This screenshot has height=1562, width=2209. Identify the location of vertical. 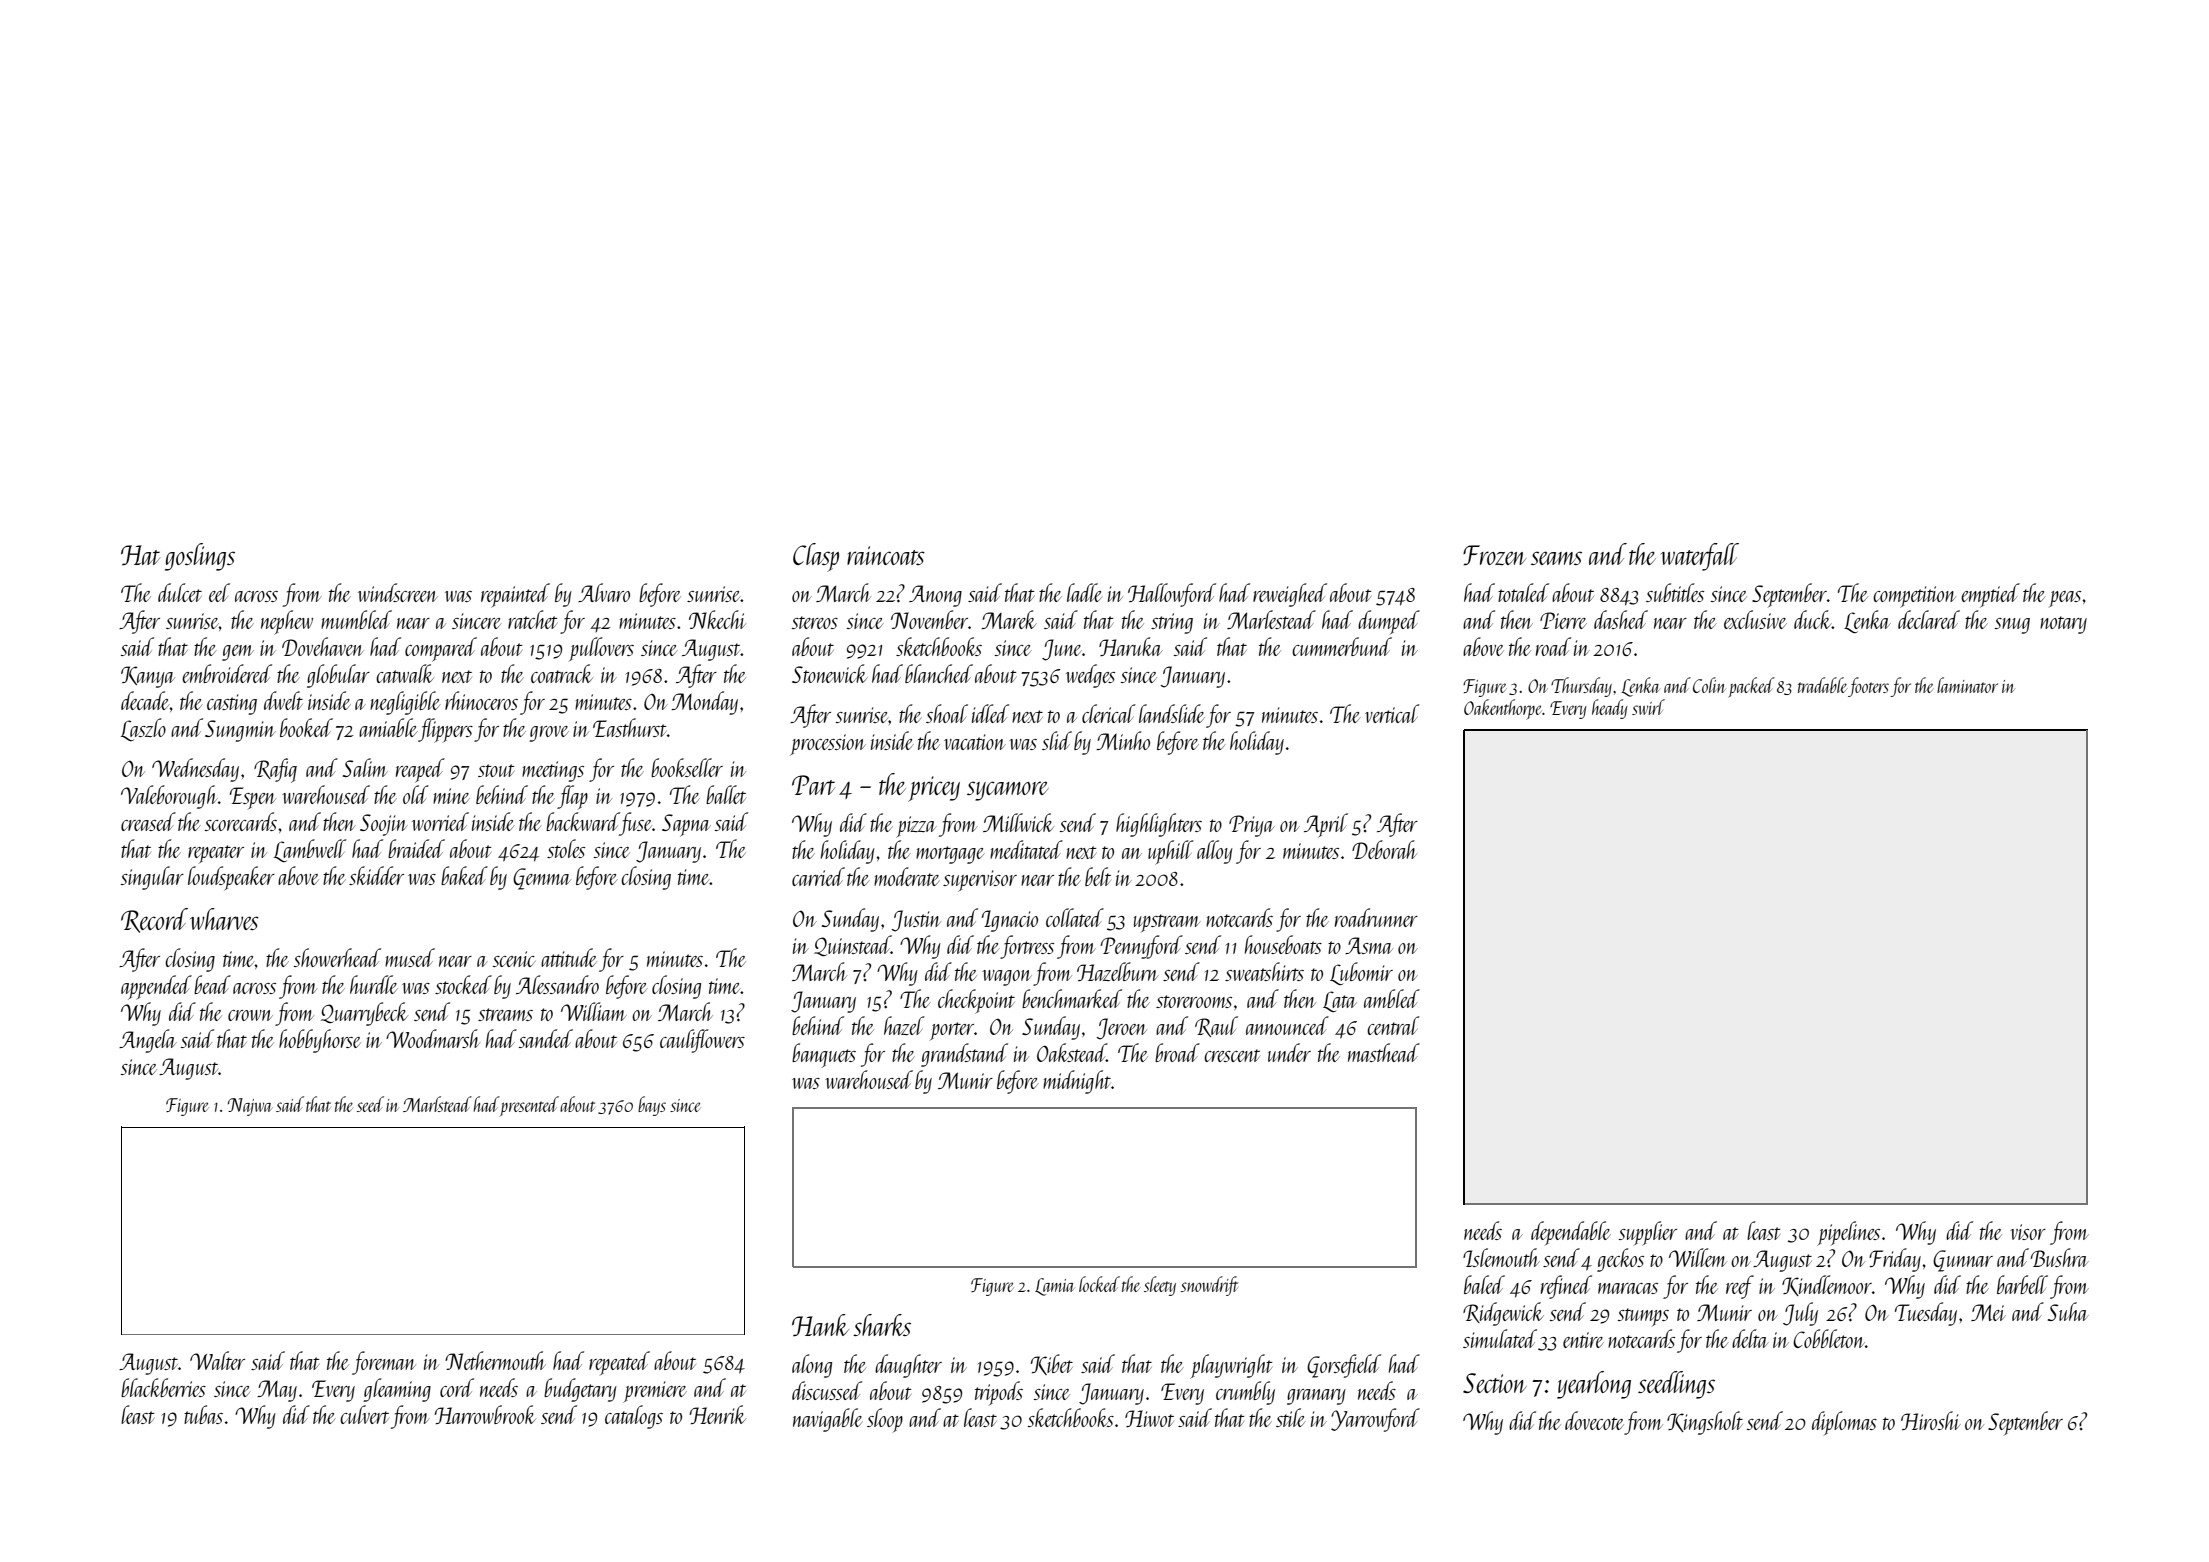
(1392, 713).
